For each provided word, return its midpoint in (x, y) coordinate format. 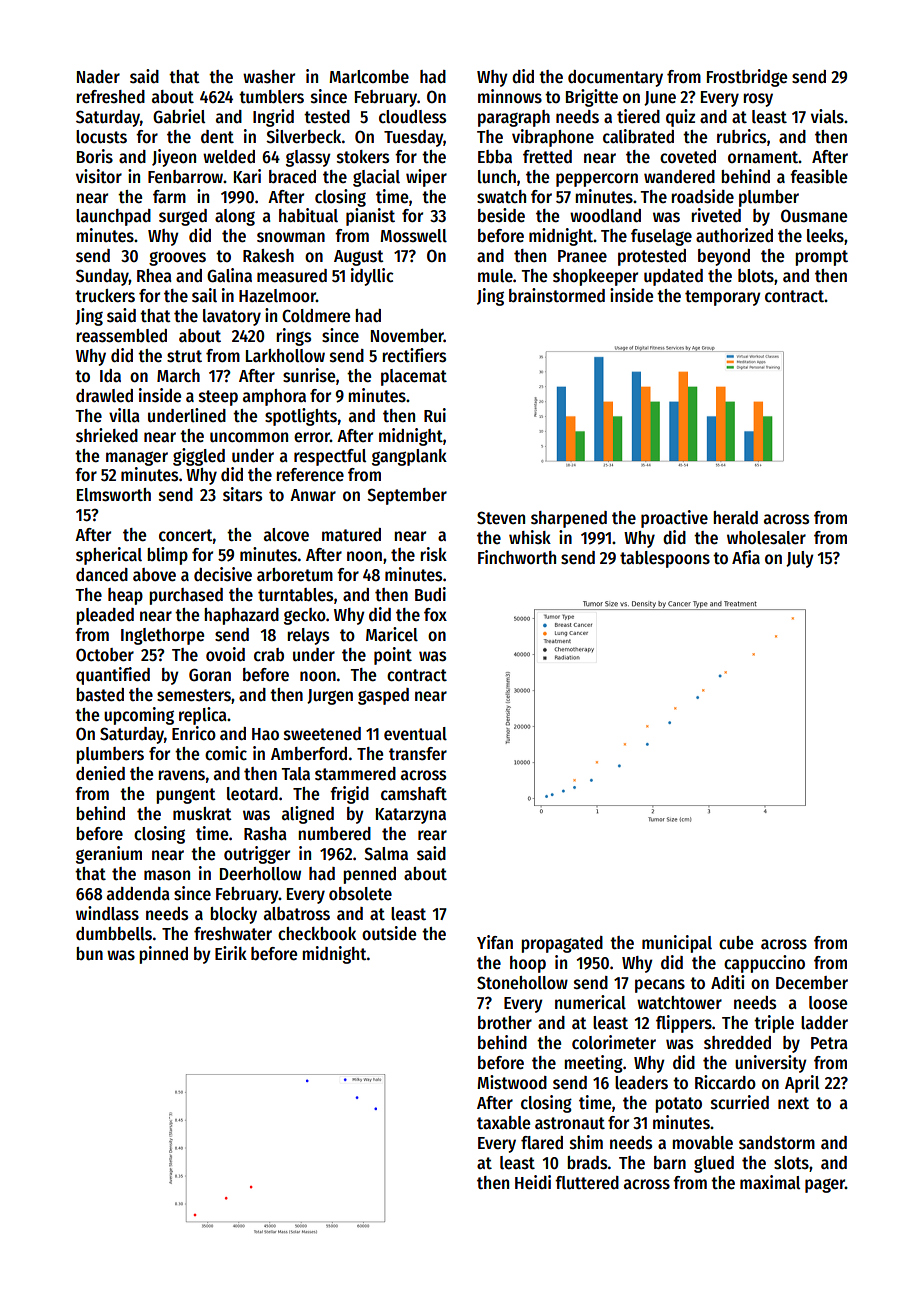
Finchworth (517, 557)
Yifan (495, 942)
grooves (177, 259)
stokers (363, 157)
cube (736, 943)
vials (827, 116)
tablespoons (665, 559)
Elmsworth (114, 495)
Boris (95, 156)
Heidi (533, 1182)
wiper (426, 178)
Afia (746, 557)
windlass (107, 913)
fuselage (661, 237)
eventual (415, 734)
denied (100, 773)
